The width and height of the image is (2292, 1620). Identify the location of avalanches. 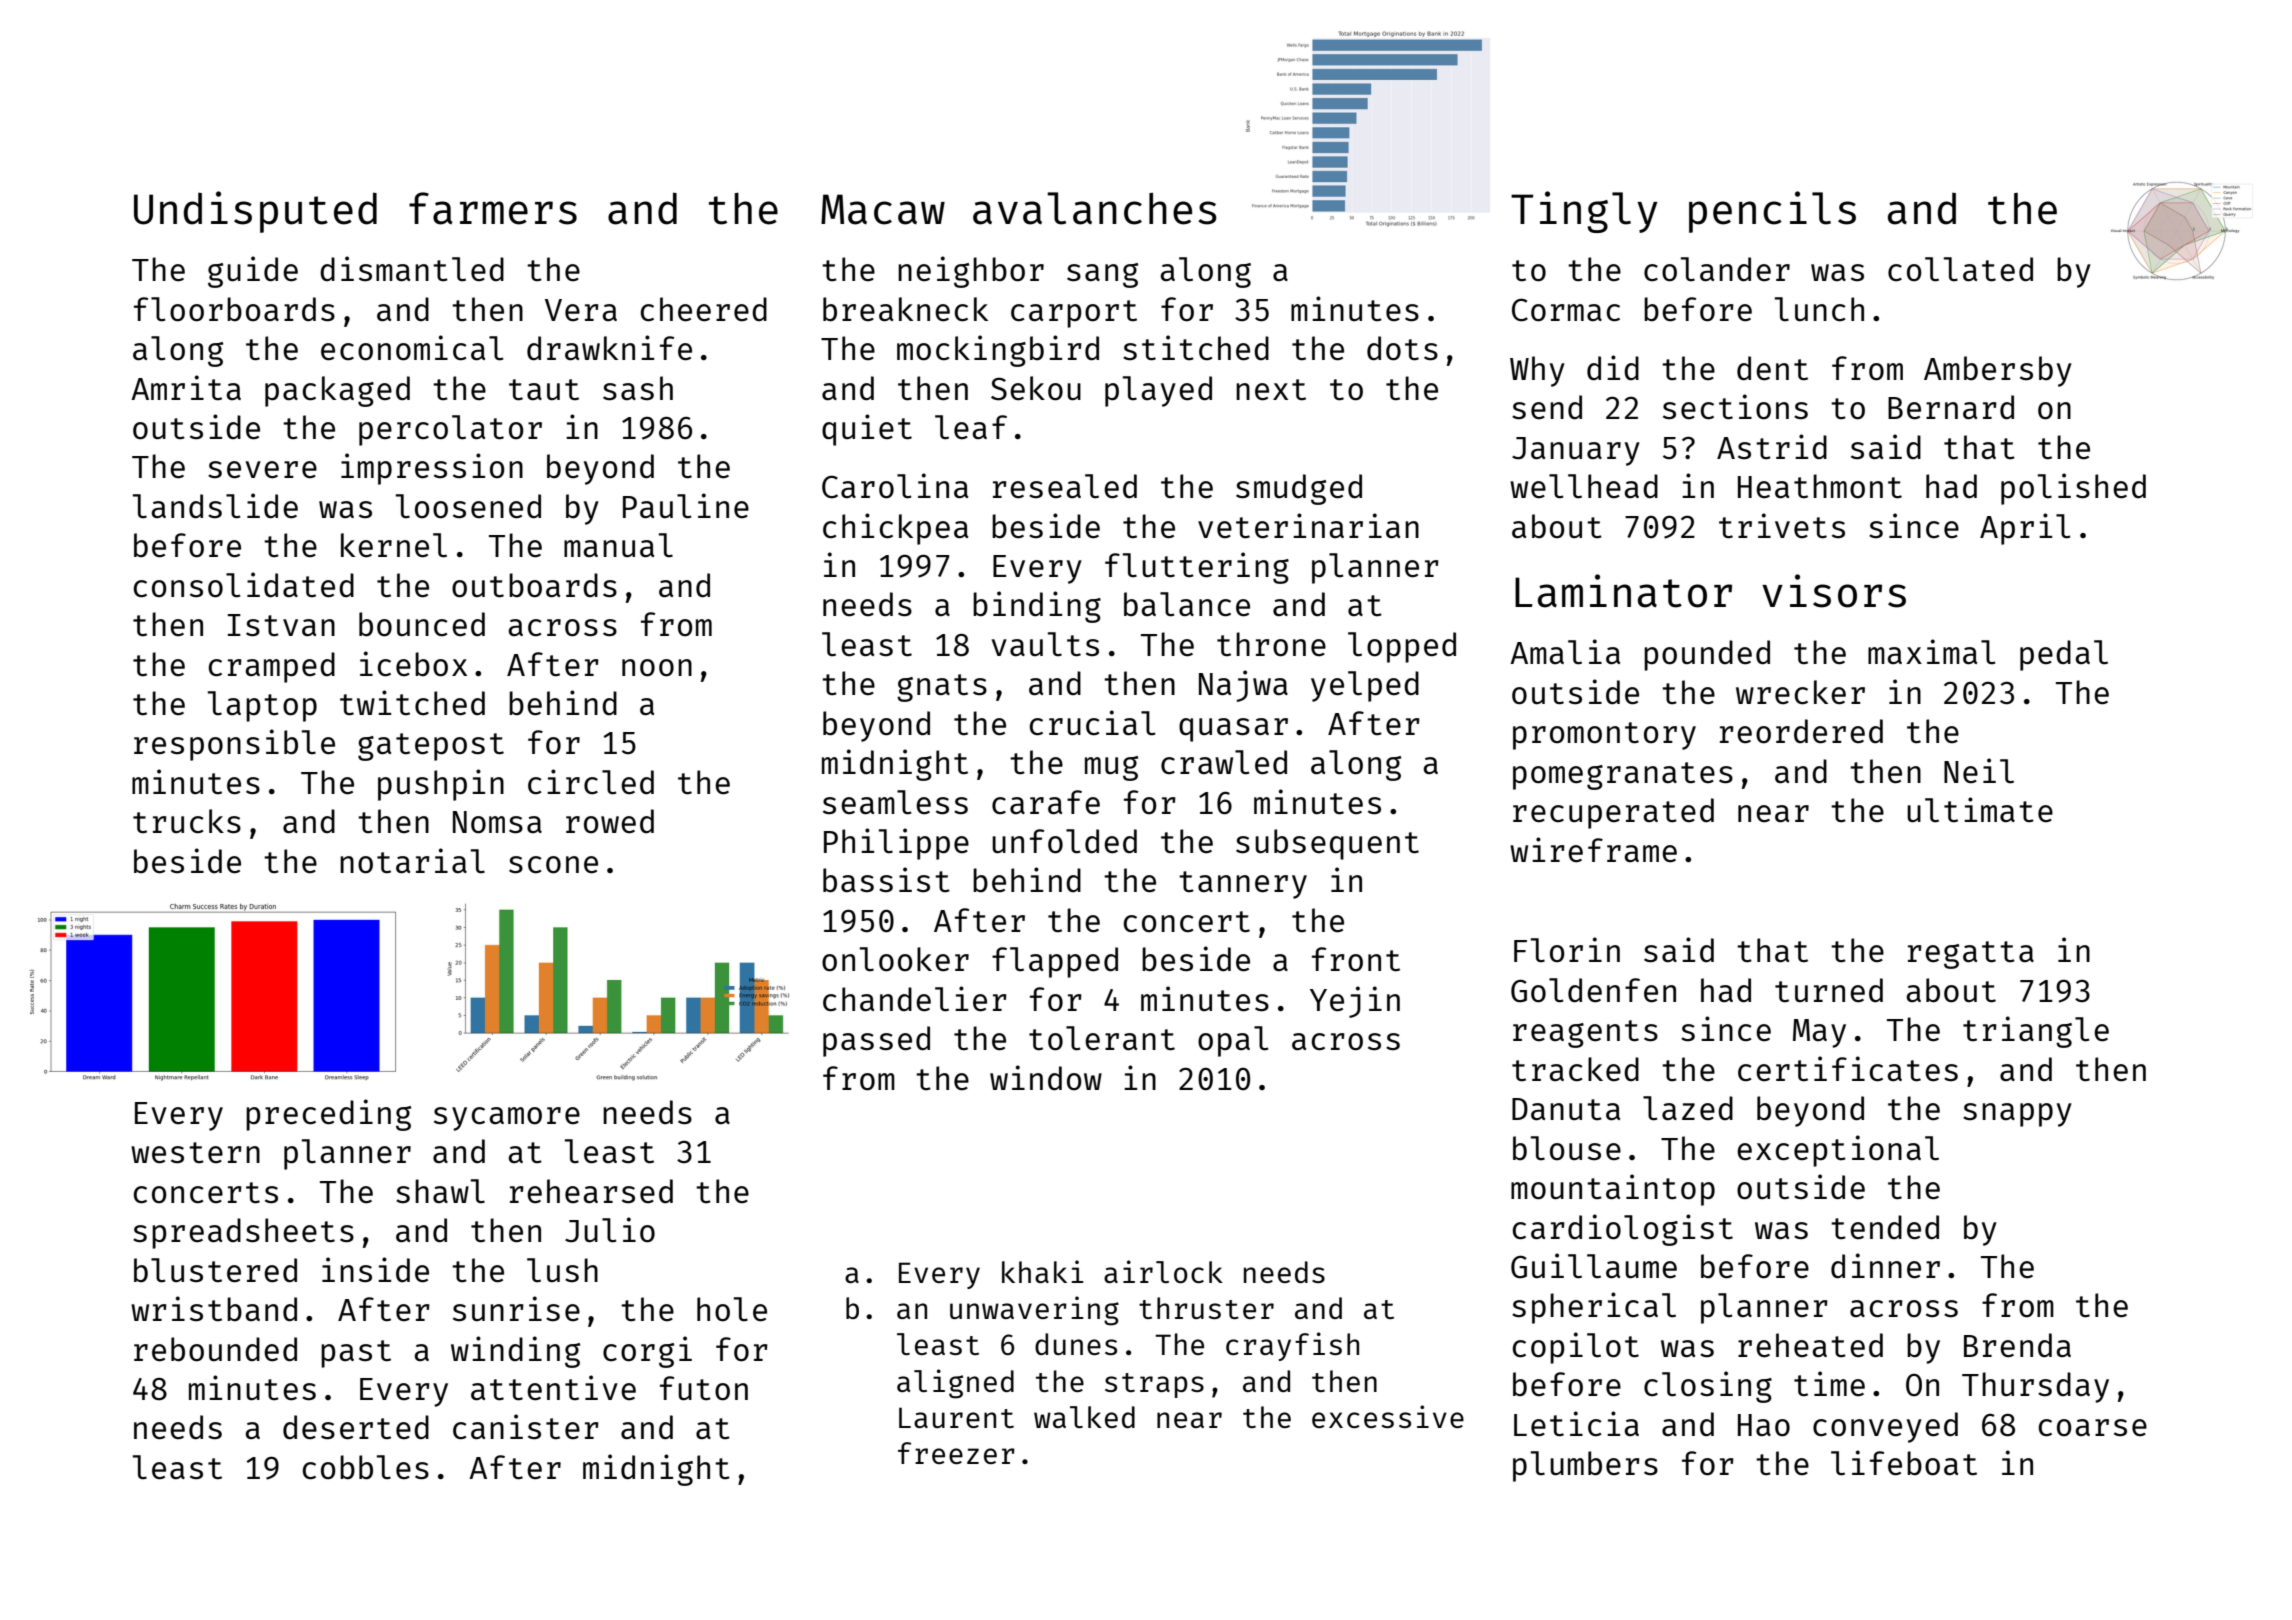
(1095, 208).
